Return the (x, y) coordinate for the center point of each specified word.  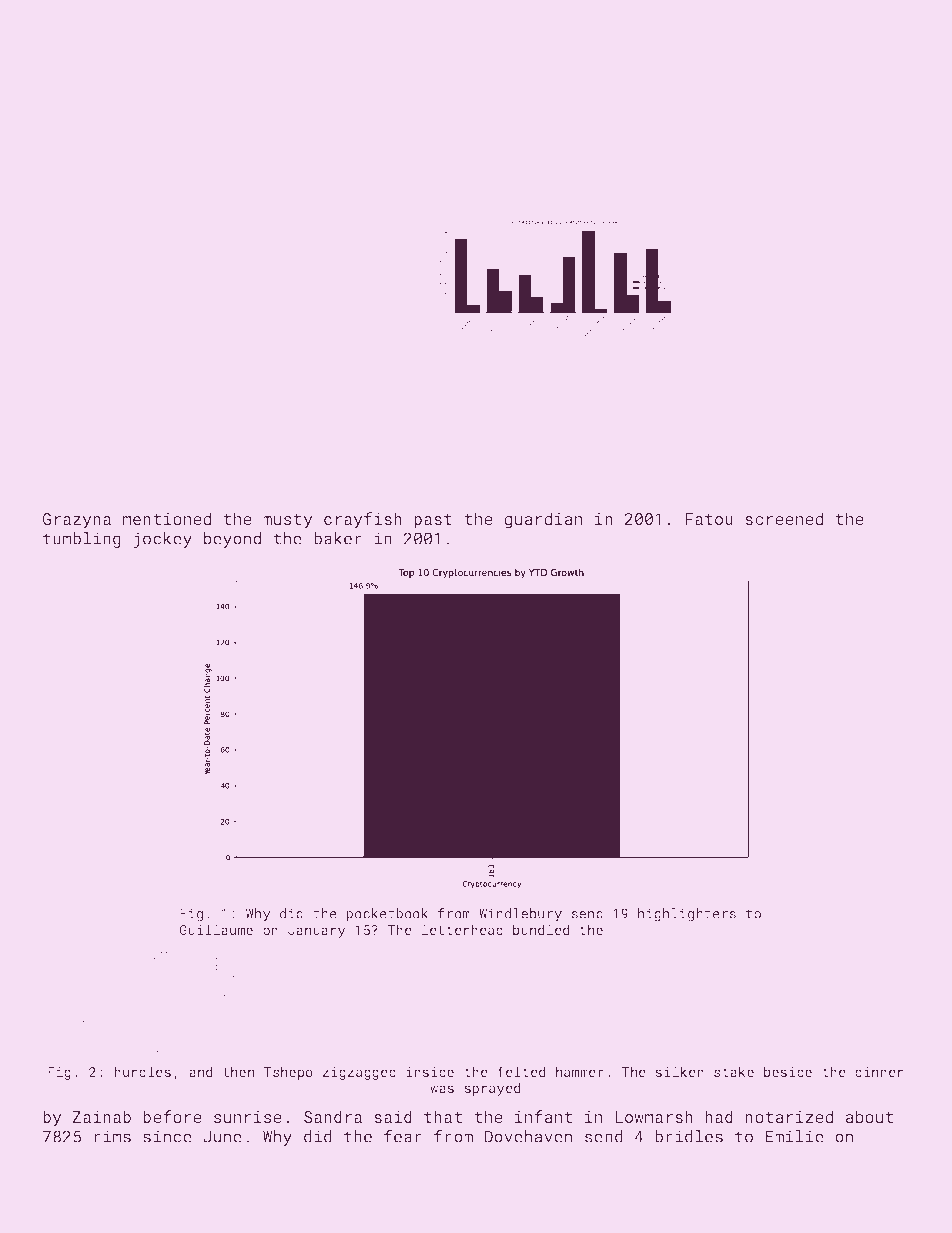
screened (784, 518)
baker (338, 538)
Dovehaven (528, 1136)
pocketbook (387, 915)
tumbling (82, 540)
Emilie (795, 1136)
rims (112, 1136)
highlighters (687, 915)
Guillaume (216, 929)
